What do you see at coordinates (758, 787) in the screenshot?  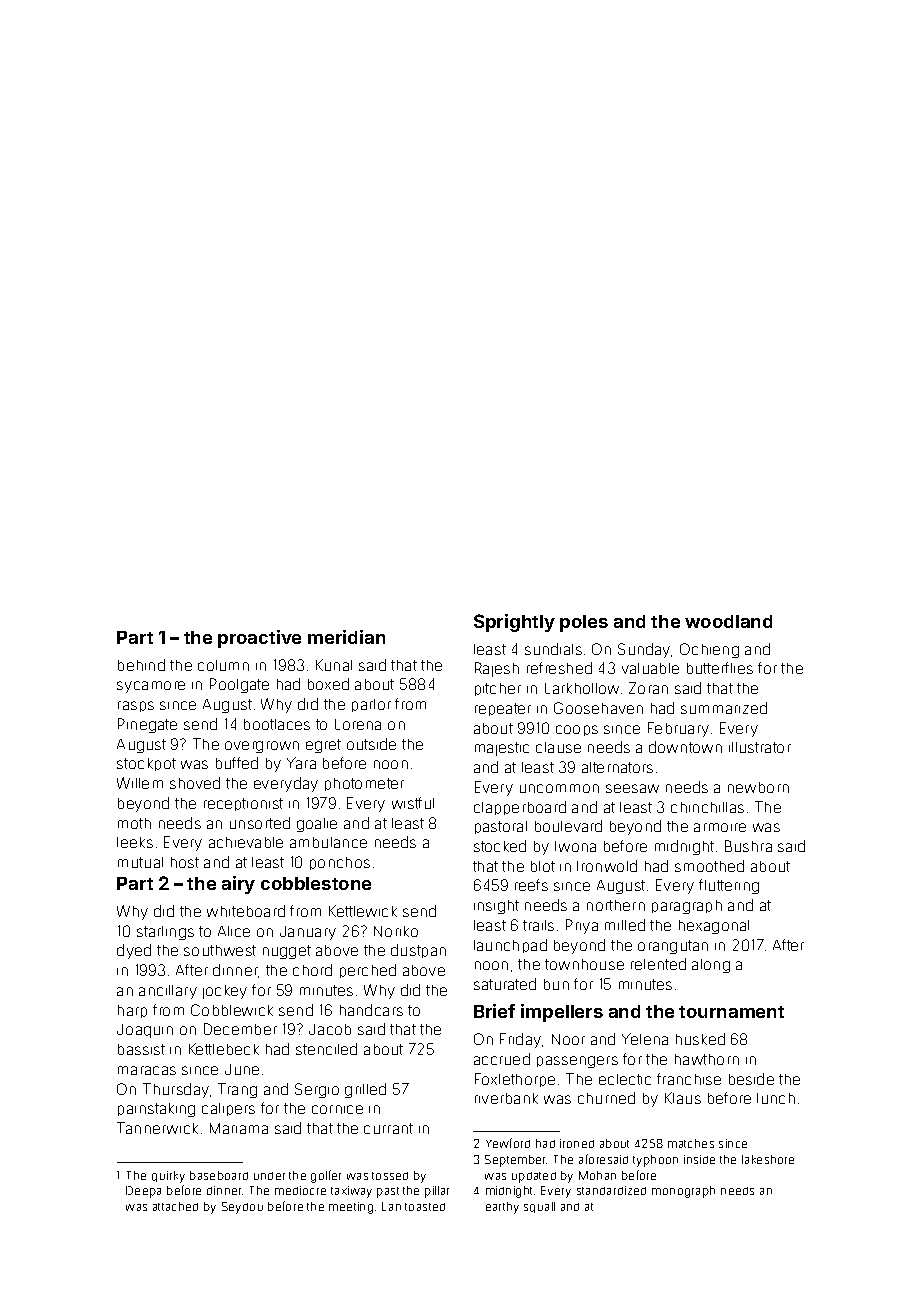 I see `newborn` at bounding box center [758, 787].
